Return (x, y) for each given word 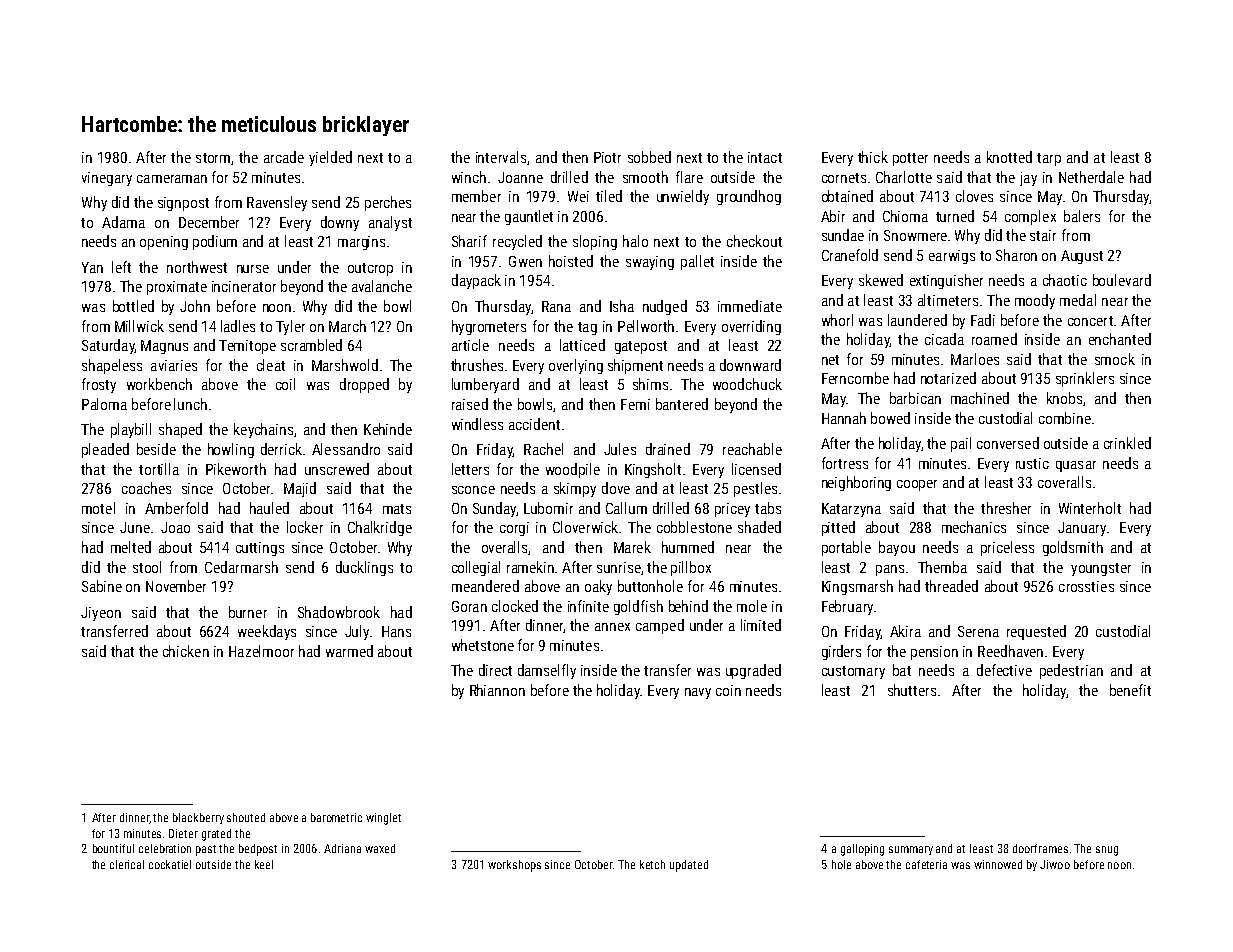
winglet (383, 819)
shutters (912, 690)
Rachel (543, 449)
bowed (890, 418)
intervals (501, 157)
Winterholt (1090, 508)
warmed (349, 651)
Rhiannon (497, 690)
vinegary (107, 179)
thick (873, 157)
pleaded (105, 450)
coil (285, 384)
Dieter (183, 833)
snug (1107, 851)
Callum (626, 508)
